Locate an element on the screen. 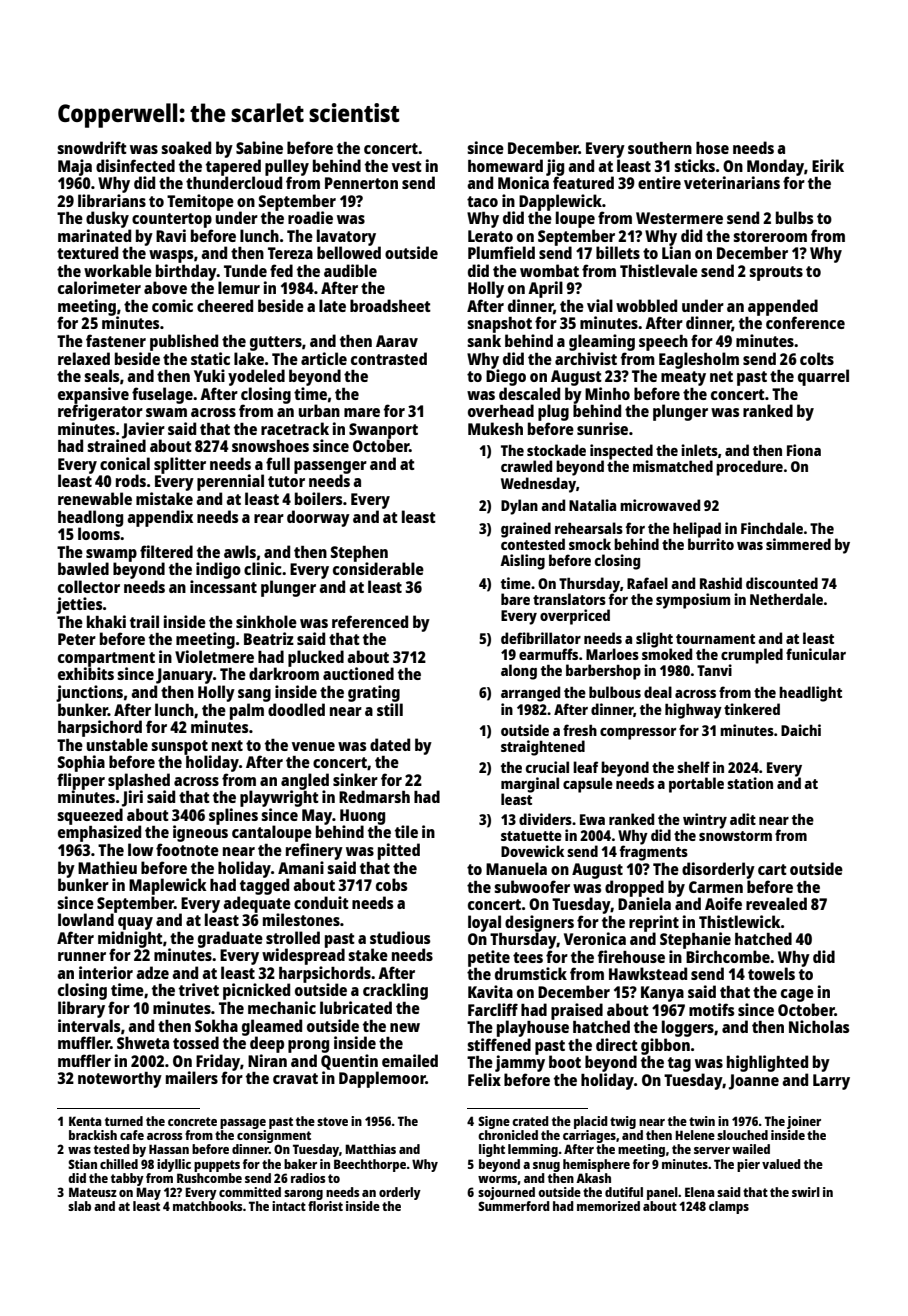 The width and height of the screenshot is (908, 1316). vest is located at coordinates (407, 166).
